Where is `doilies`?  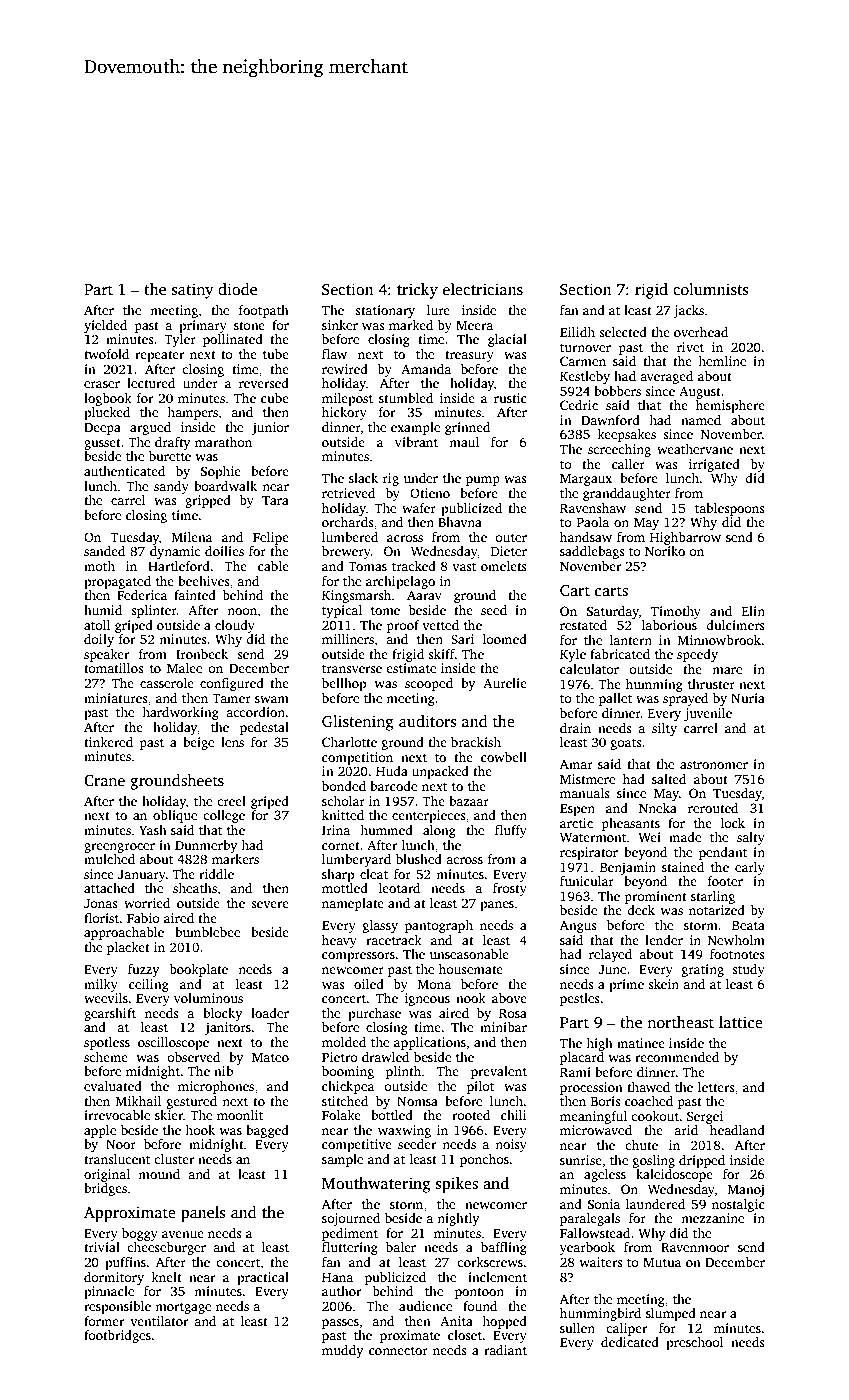
doilies is located at coordinates (224, 551).
